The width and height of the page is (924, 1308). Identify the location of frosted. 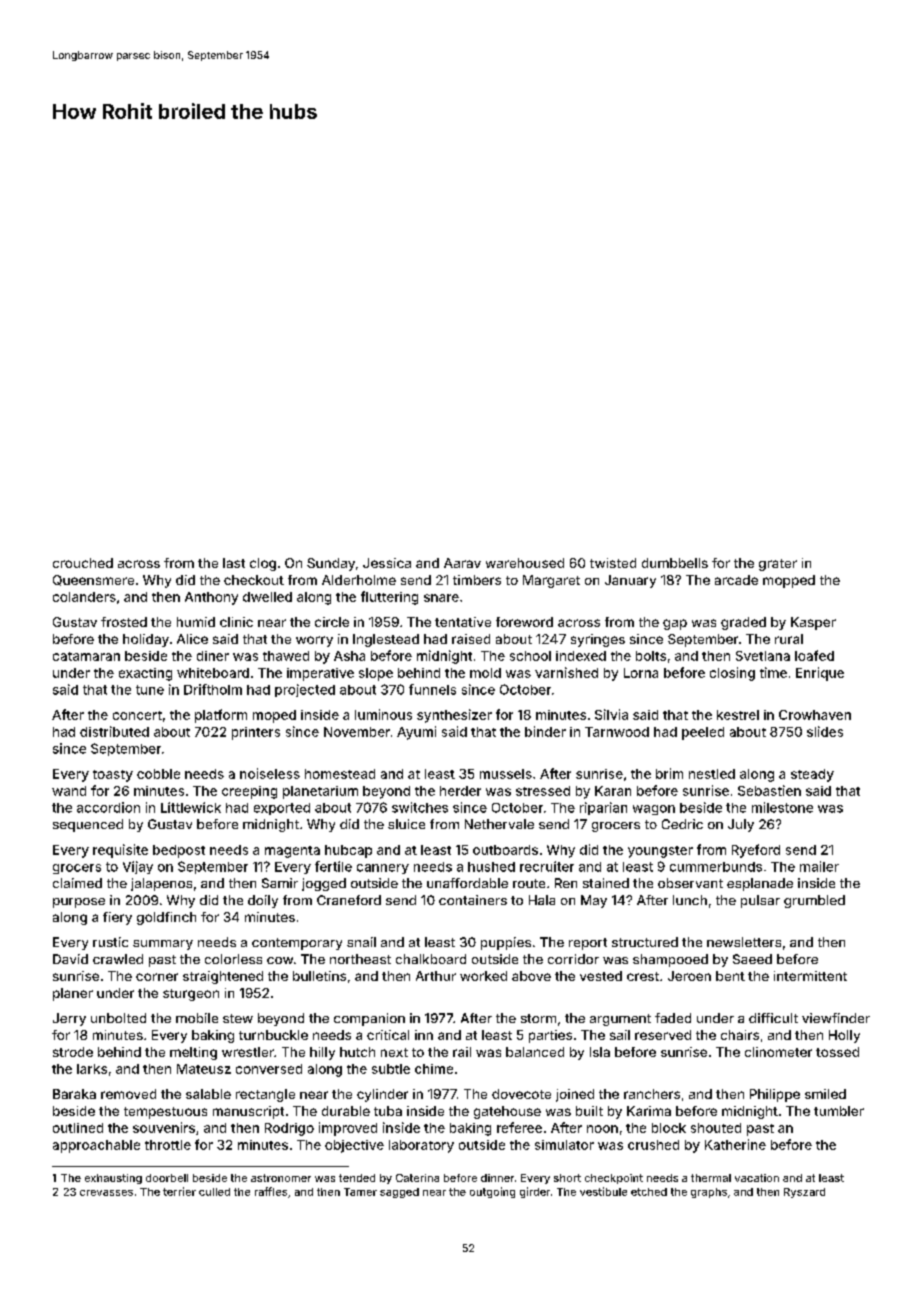
(124, 622).
